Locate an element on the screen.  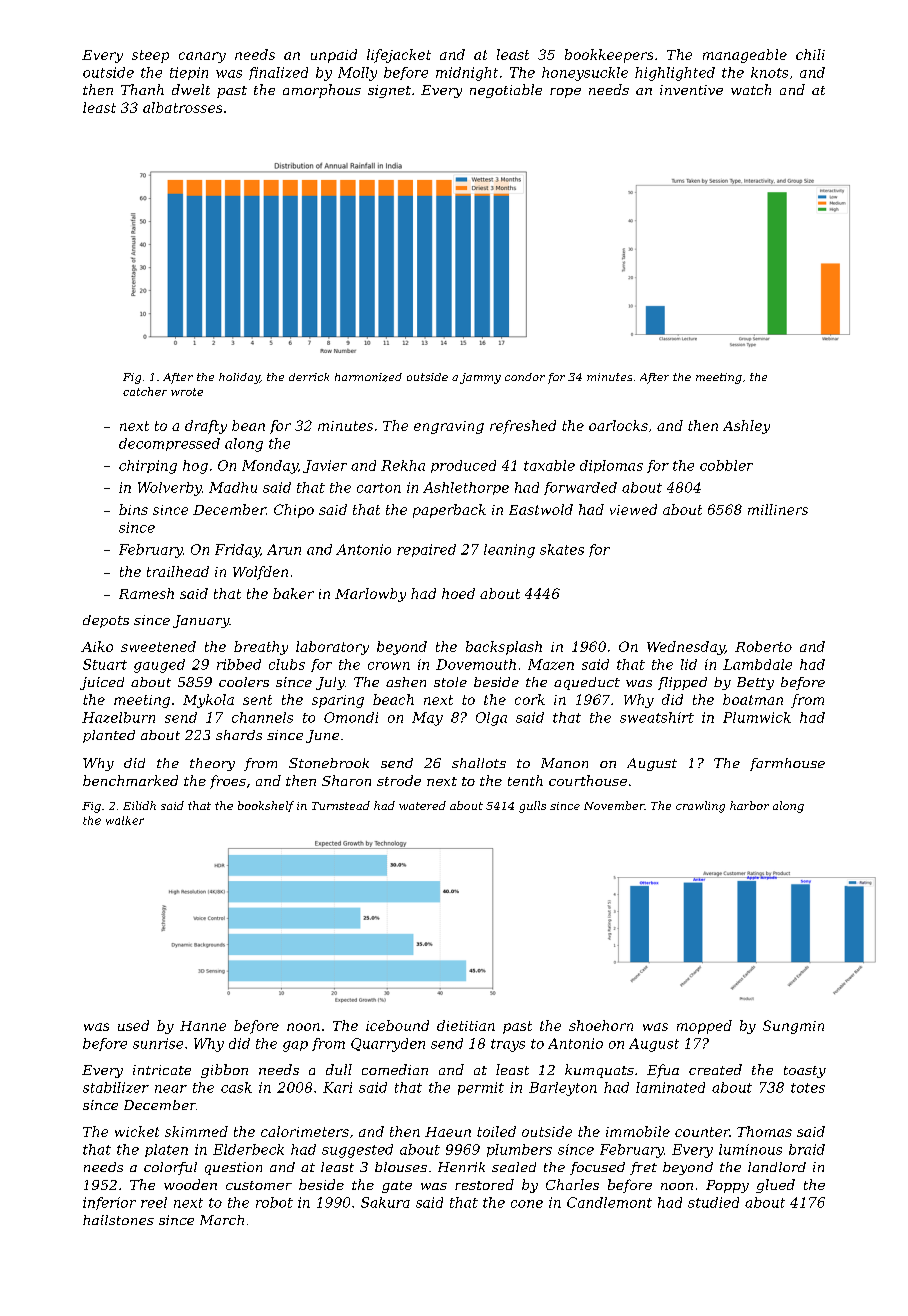
Aiko is located at coordinates (97, 646).
